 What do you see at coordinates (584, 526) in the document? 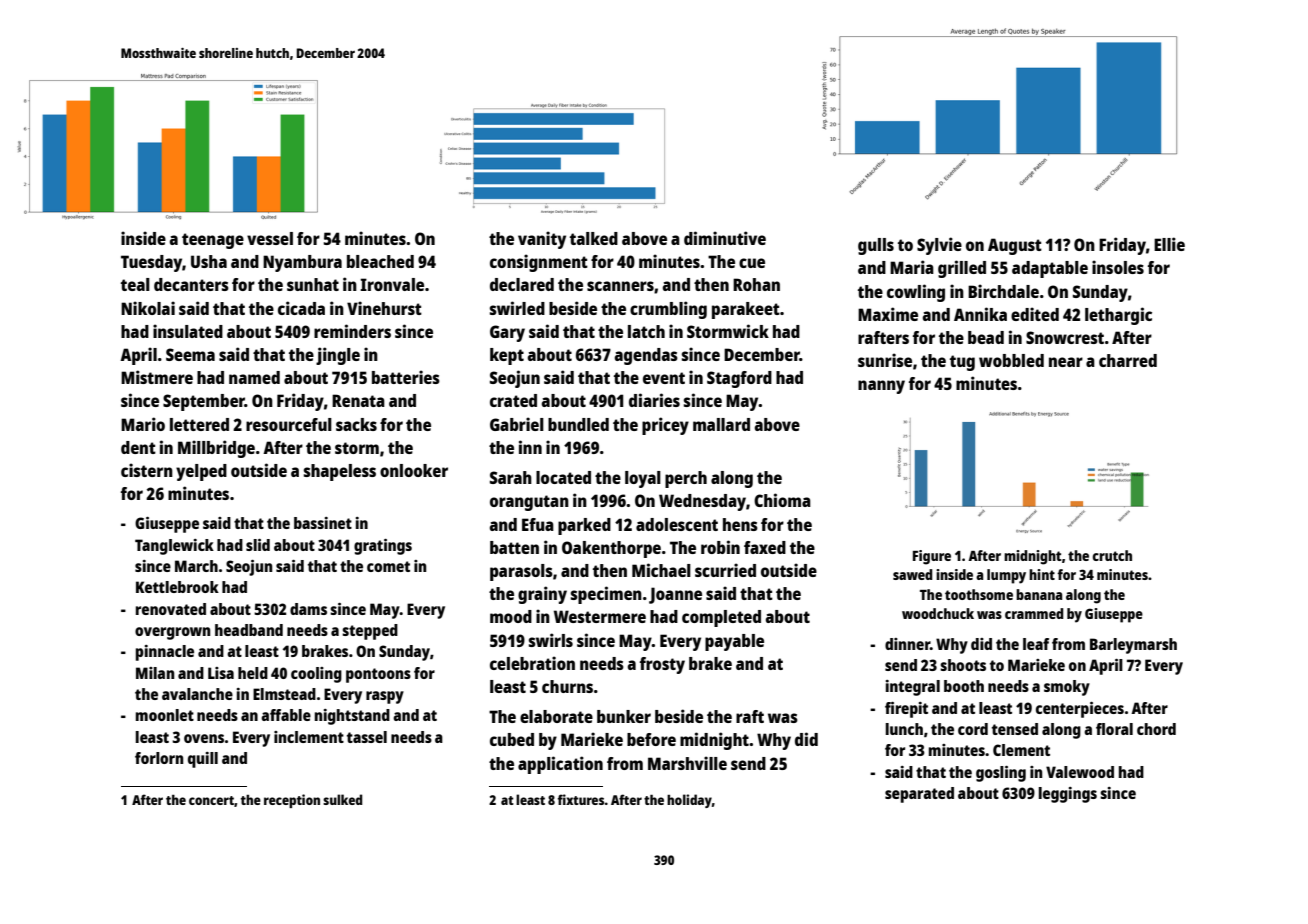
I see `parked` at bounding box center [584, 526].
